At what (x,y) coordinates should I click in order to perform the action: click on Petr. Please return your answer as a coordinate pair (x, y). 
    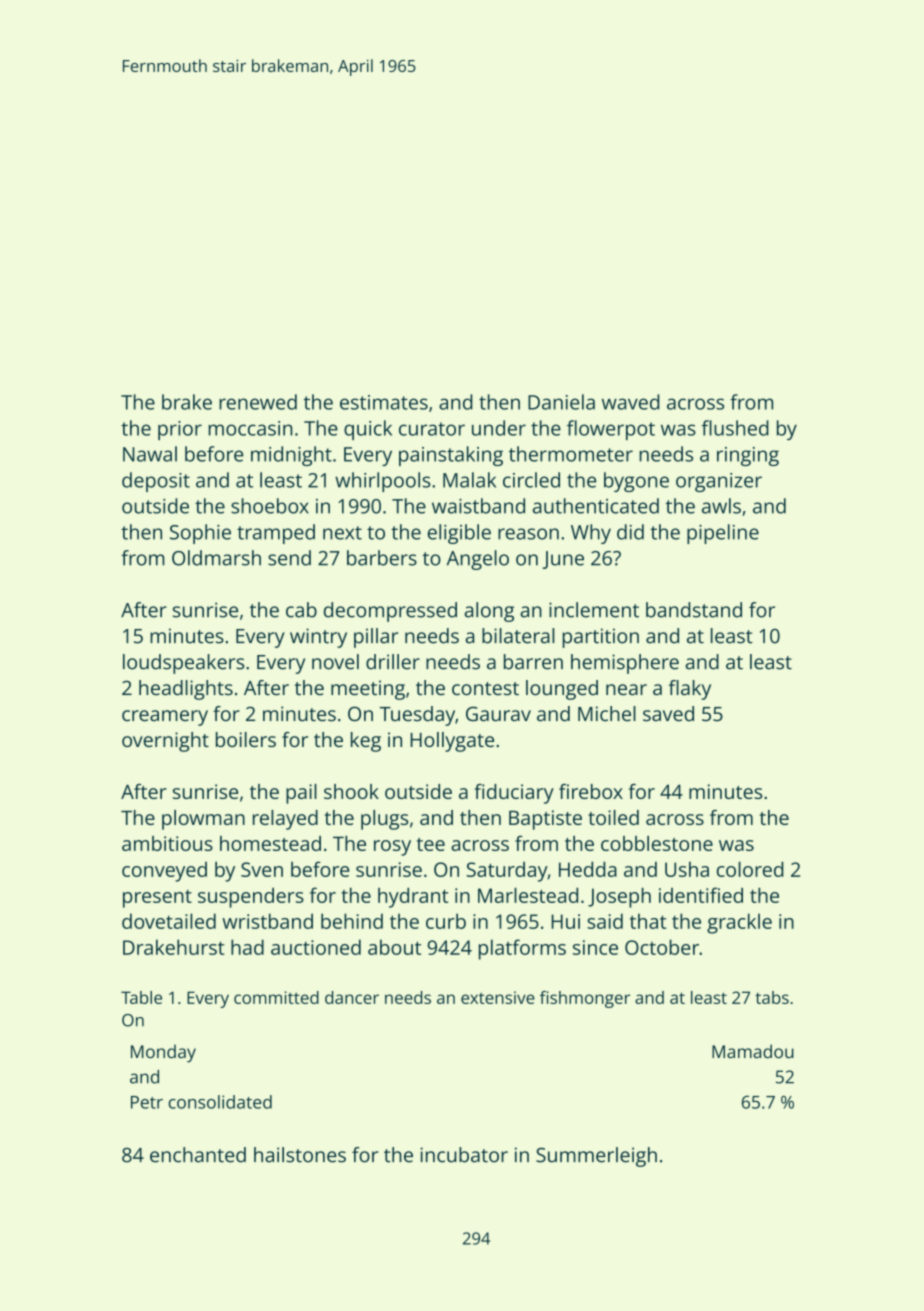
    Looking at the image, I should click on (147, 1102).
